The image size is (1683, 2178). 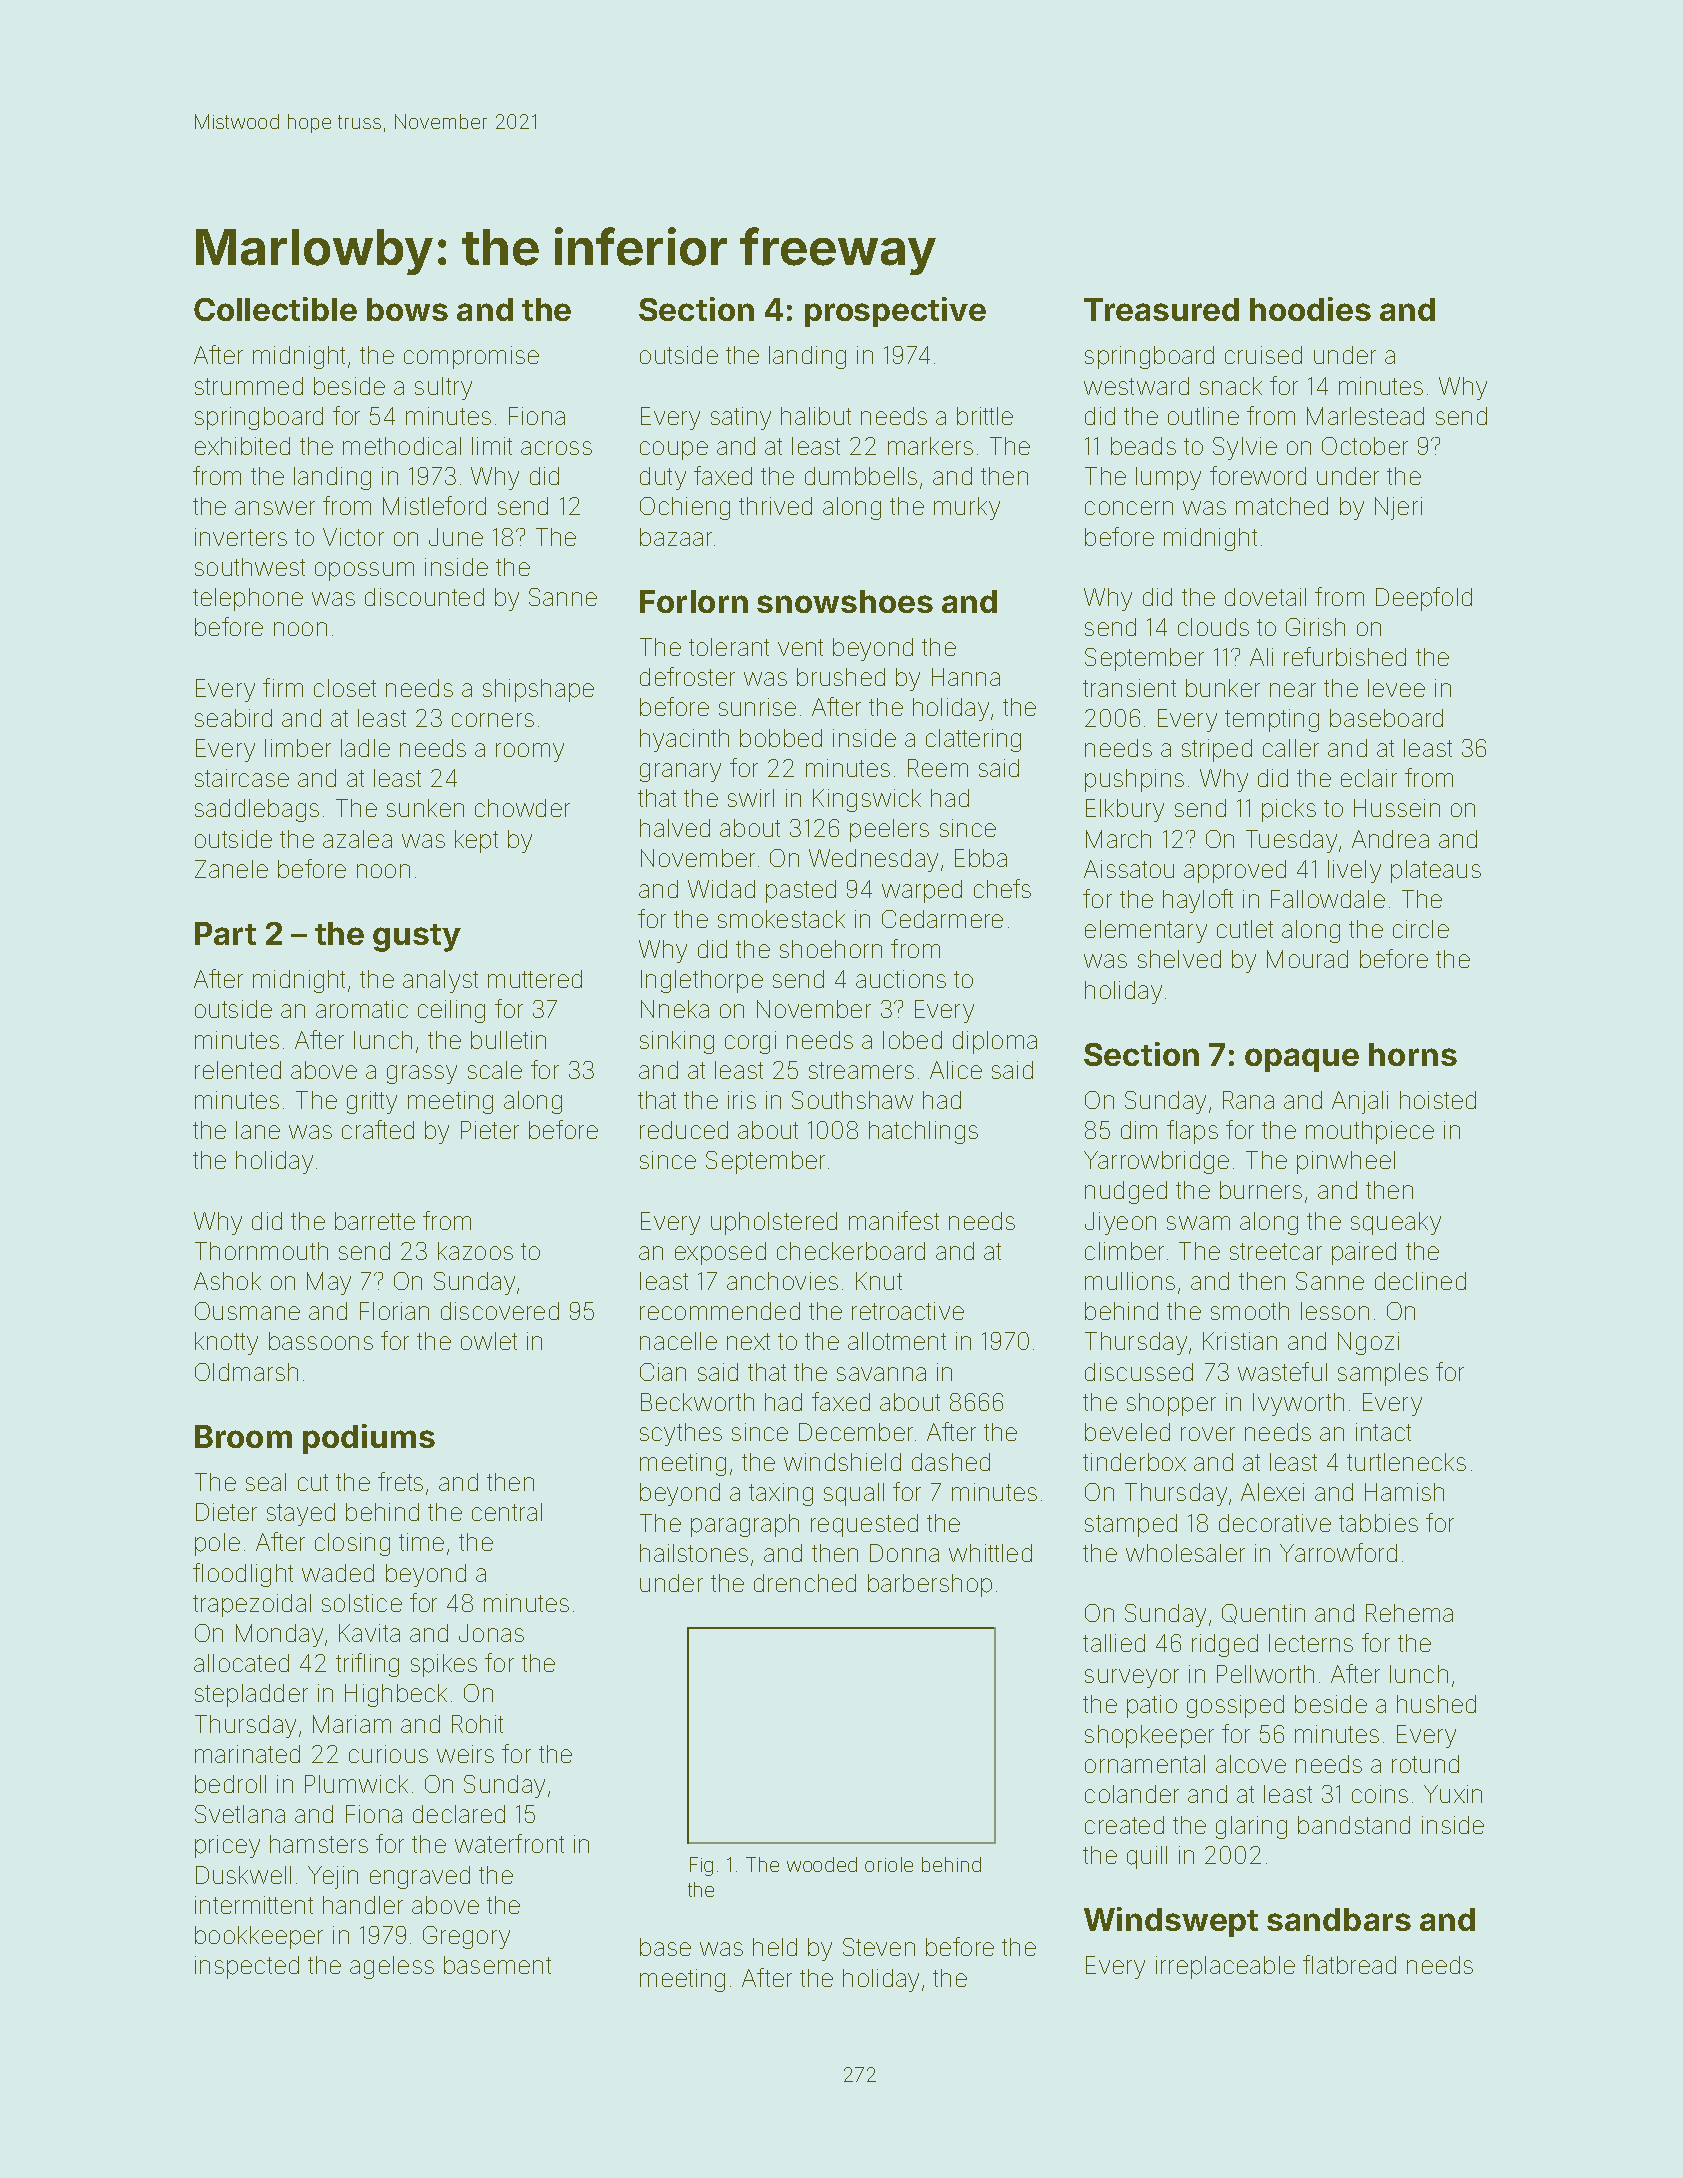 What do you see at coordinates (477, 1724) in the screenshot?
I see `Rohit` at bounding box center [477, 1724].
